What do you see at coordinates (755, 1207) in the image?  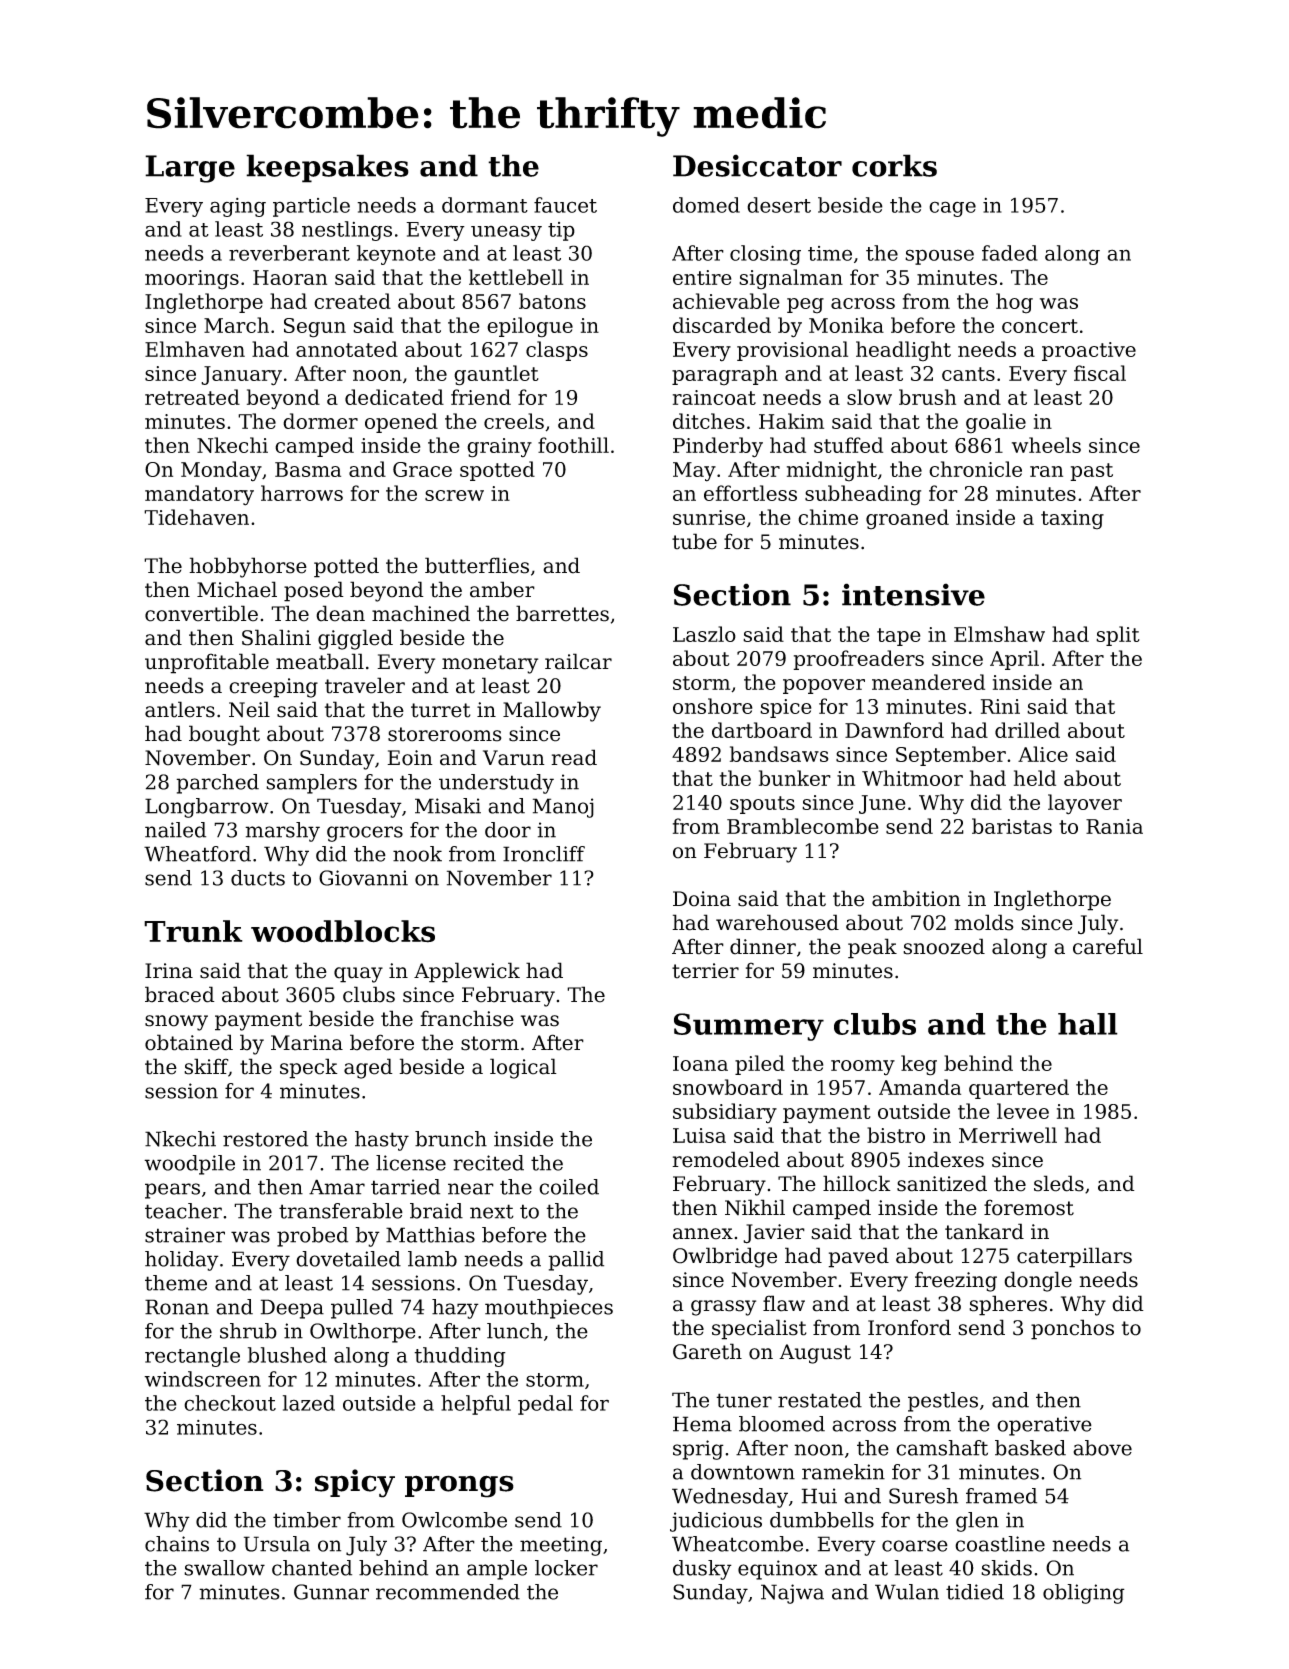 I see `Nikhil` at bounding box center [755, 1207].
